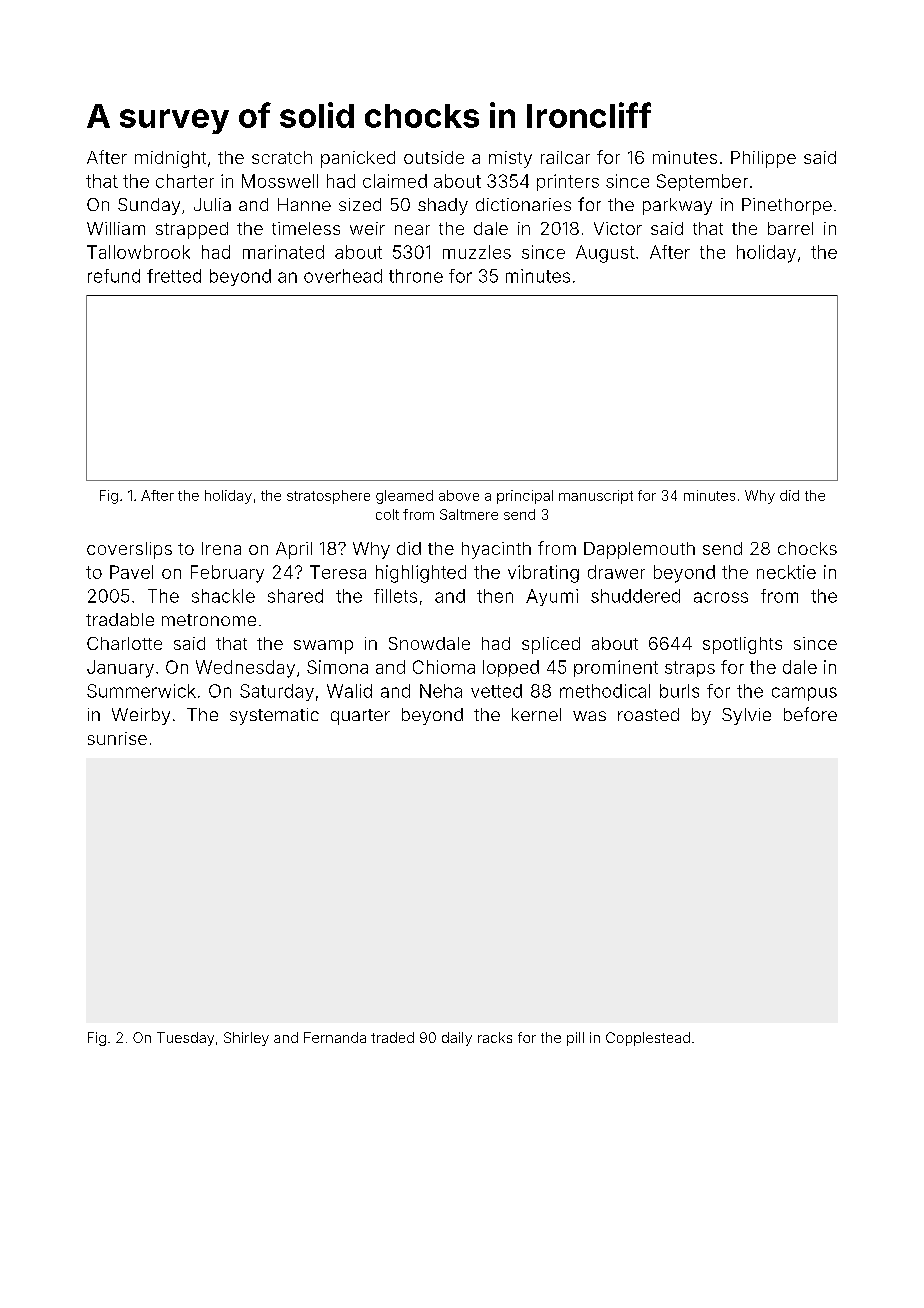 This image has height=1308, width=924. What do you see at coordinates (763, 159) in the image?
I see `Philippe` at bounding box center [763, 159].
